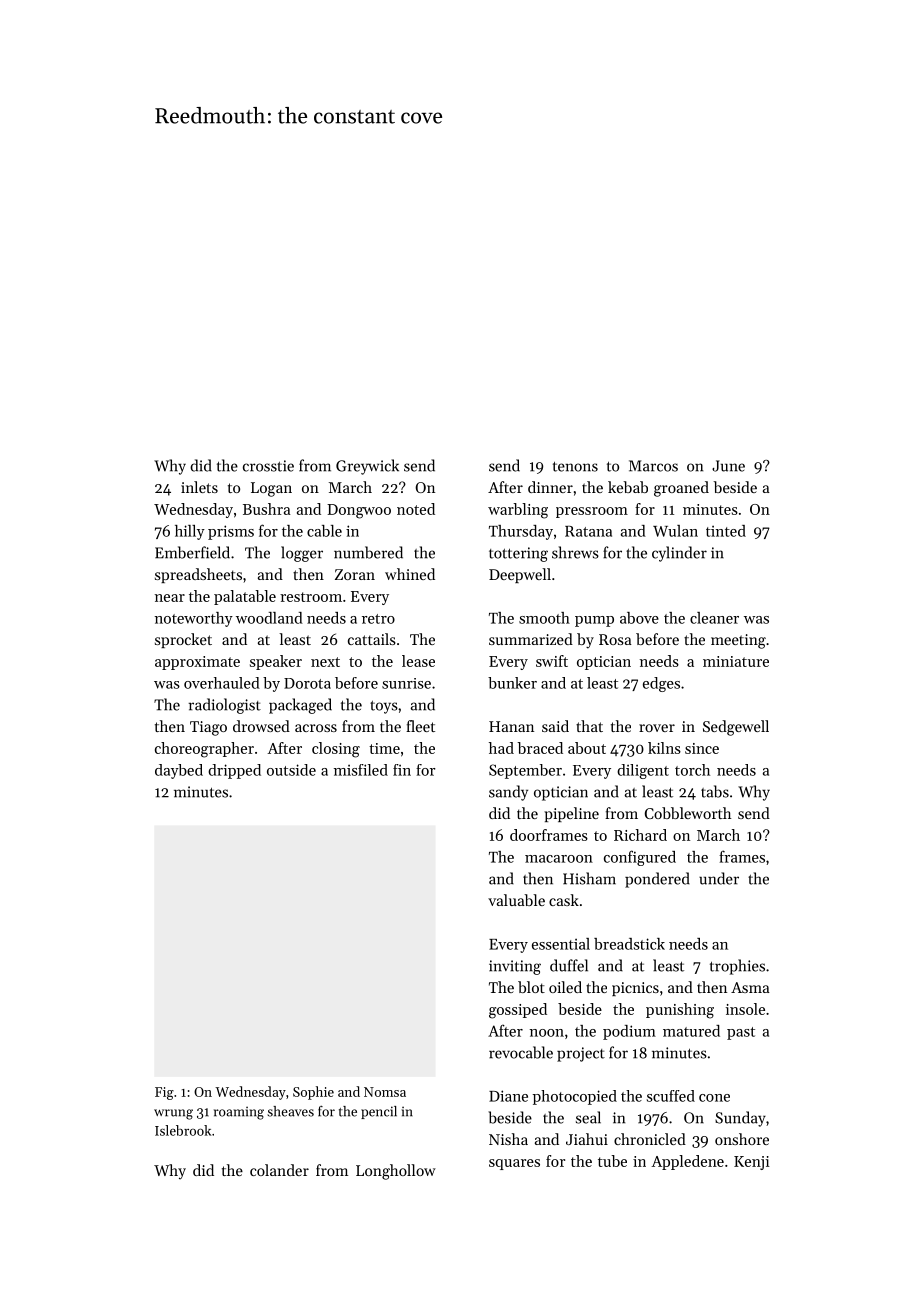  What do you see at coordinates (234, 771) in the page?
I see `dripped` at bounding box center [234, 771].
